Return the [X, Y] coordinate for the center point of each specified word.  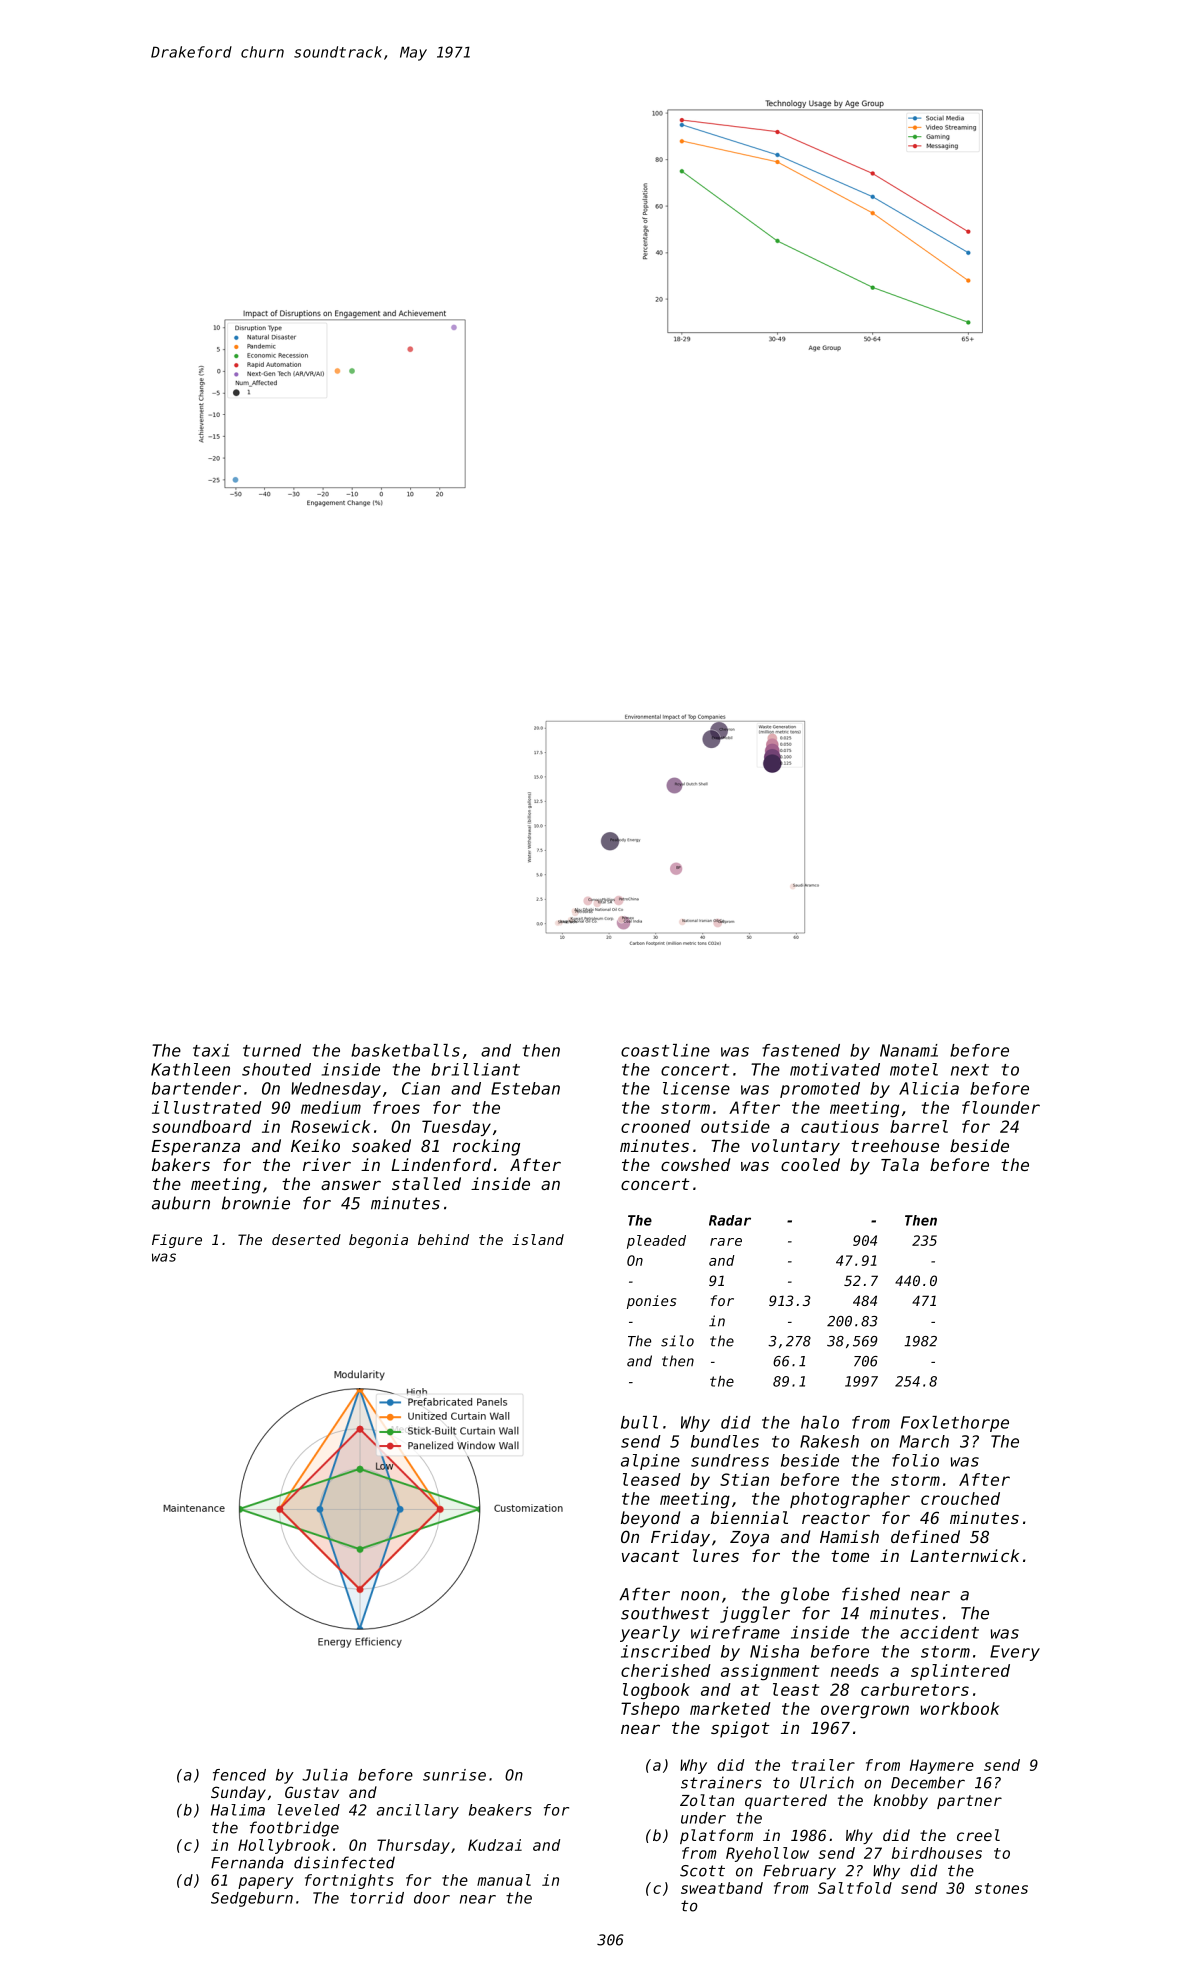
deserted [306, 1239]
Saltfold [855, 1888]
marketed [730, 1708]
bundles [725, 1441]
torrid [377, 1898]
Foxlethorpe [955, 1424]
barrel [919, 1126]
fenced [239, 1775]
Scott [702, 1871]
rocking [486, 1147]
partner [969, 1802]
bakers [181, 1164]
